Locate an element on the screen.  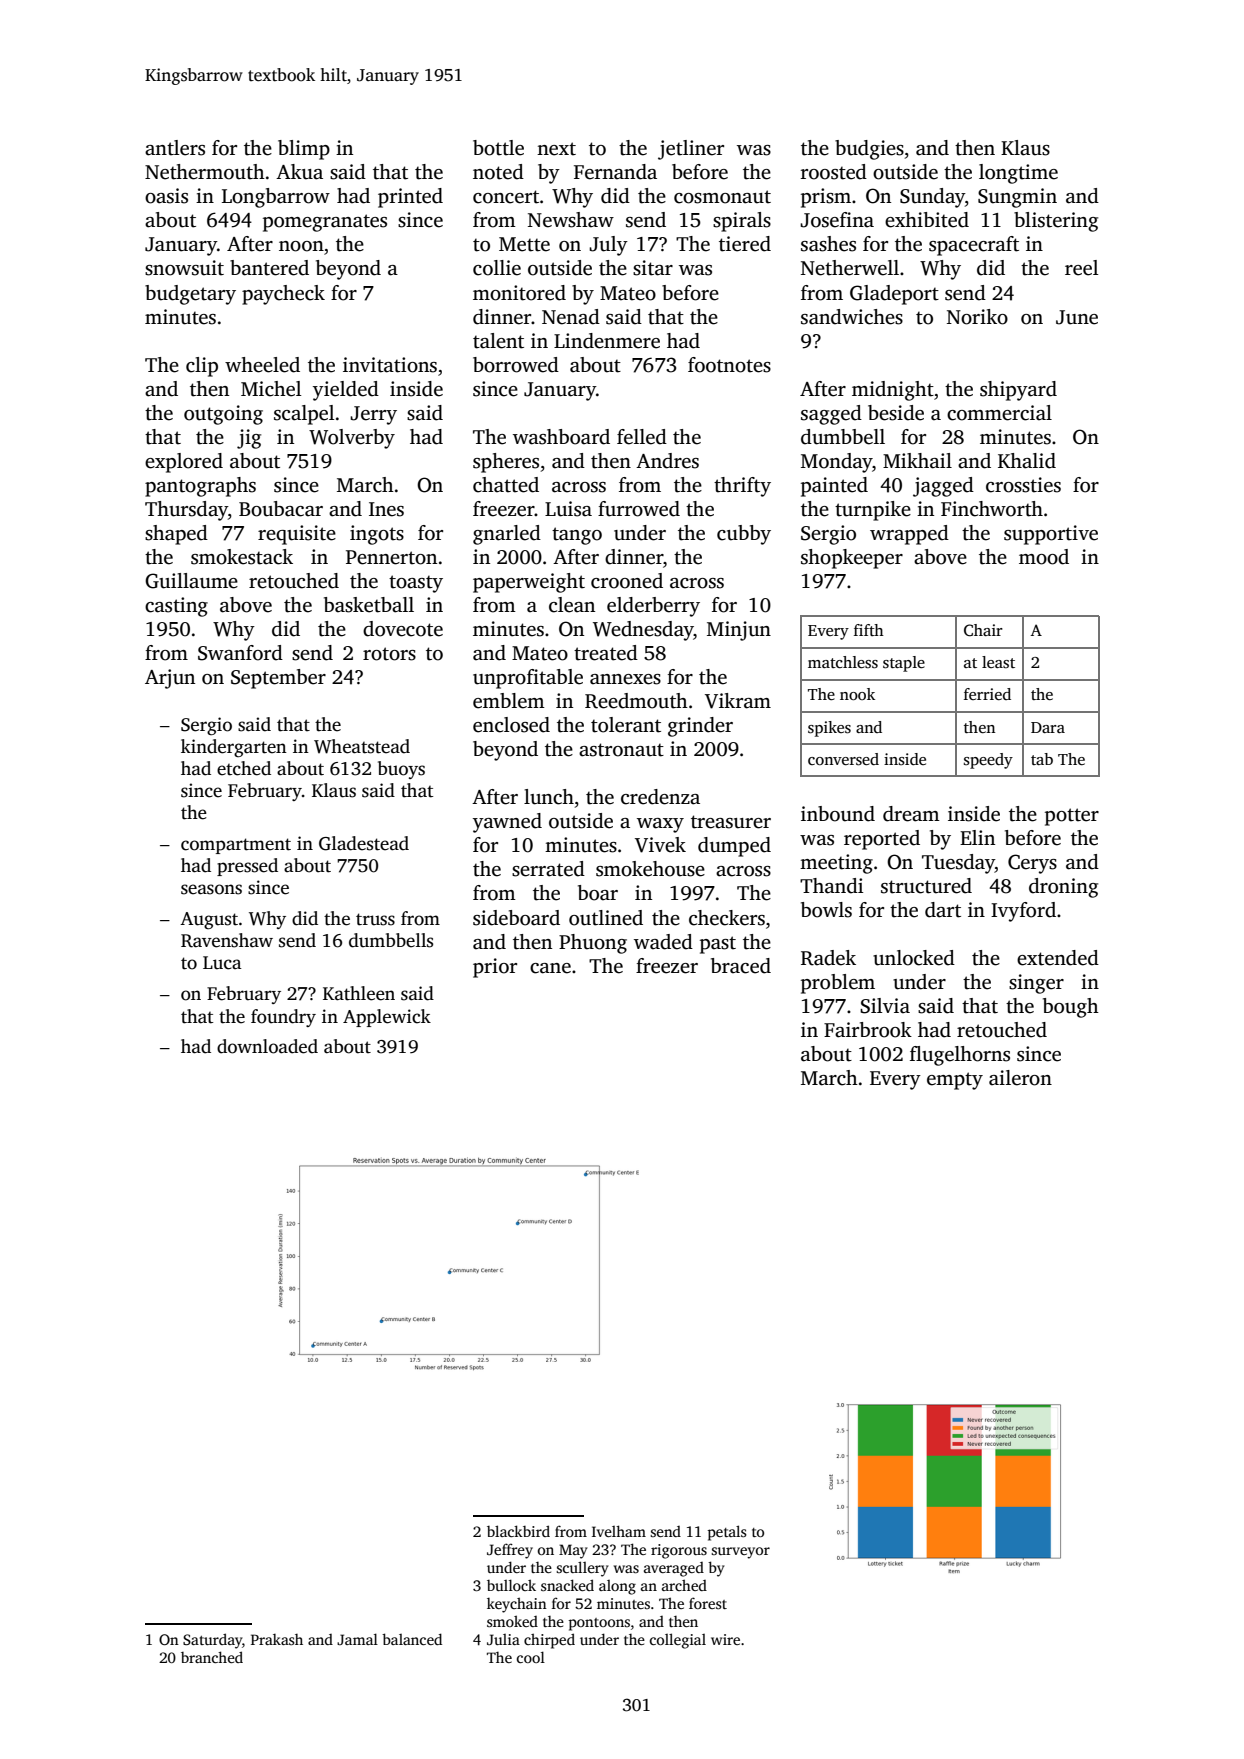
blimp is located at coordinates (304, 150).
